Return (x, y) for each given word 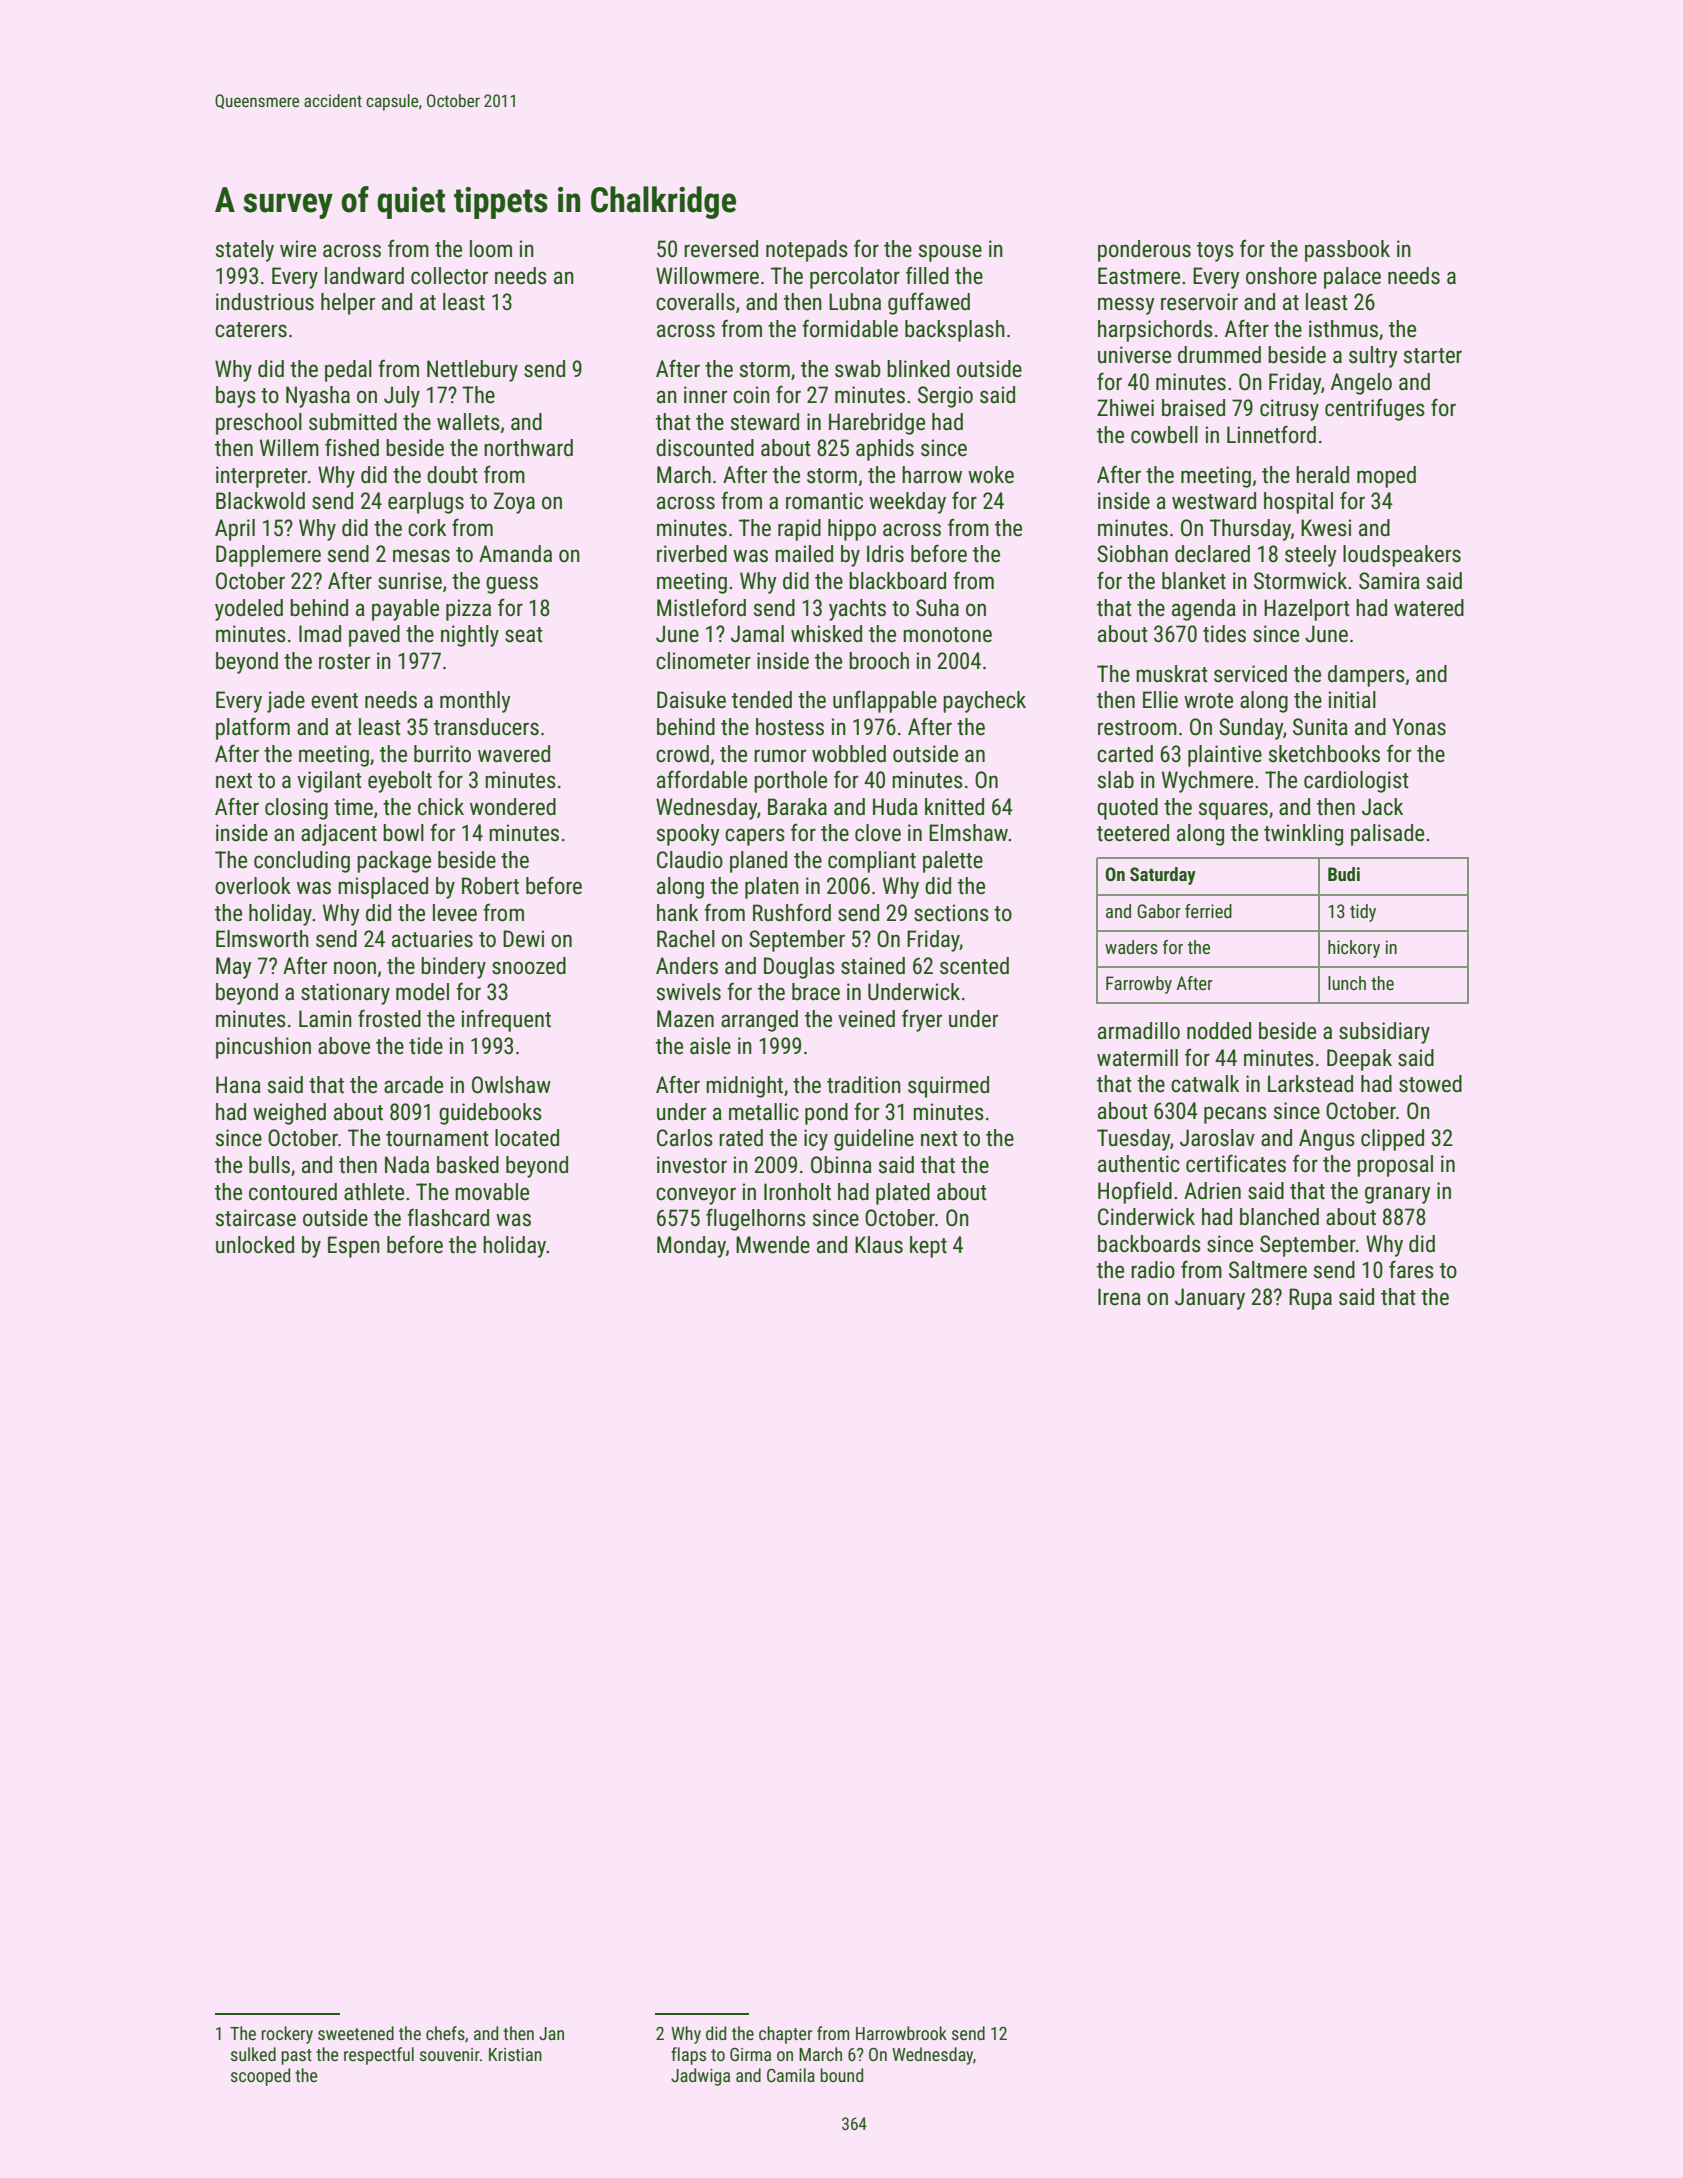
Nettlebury (472, 371)
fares (1411, 1269)
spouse (950, 253)
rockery (287, 2035)
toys (1215, 252)
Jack (1382, 807)
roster (344, 662)
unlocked (255, 1245)
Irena (1119, 1297)
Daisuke (691, 700)
